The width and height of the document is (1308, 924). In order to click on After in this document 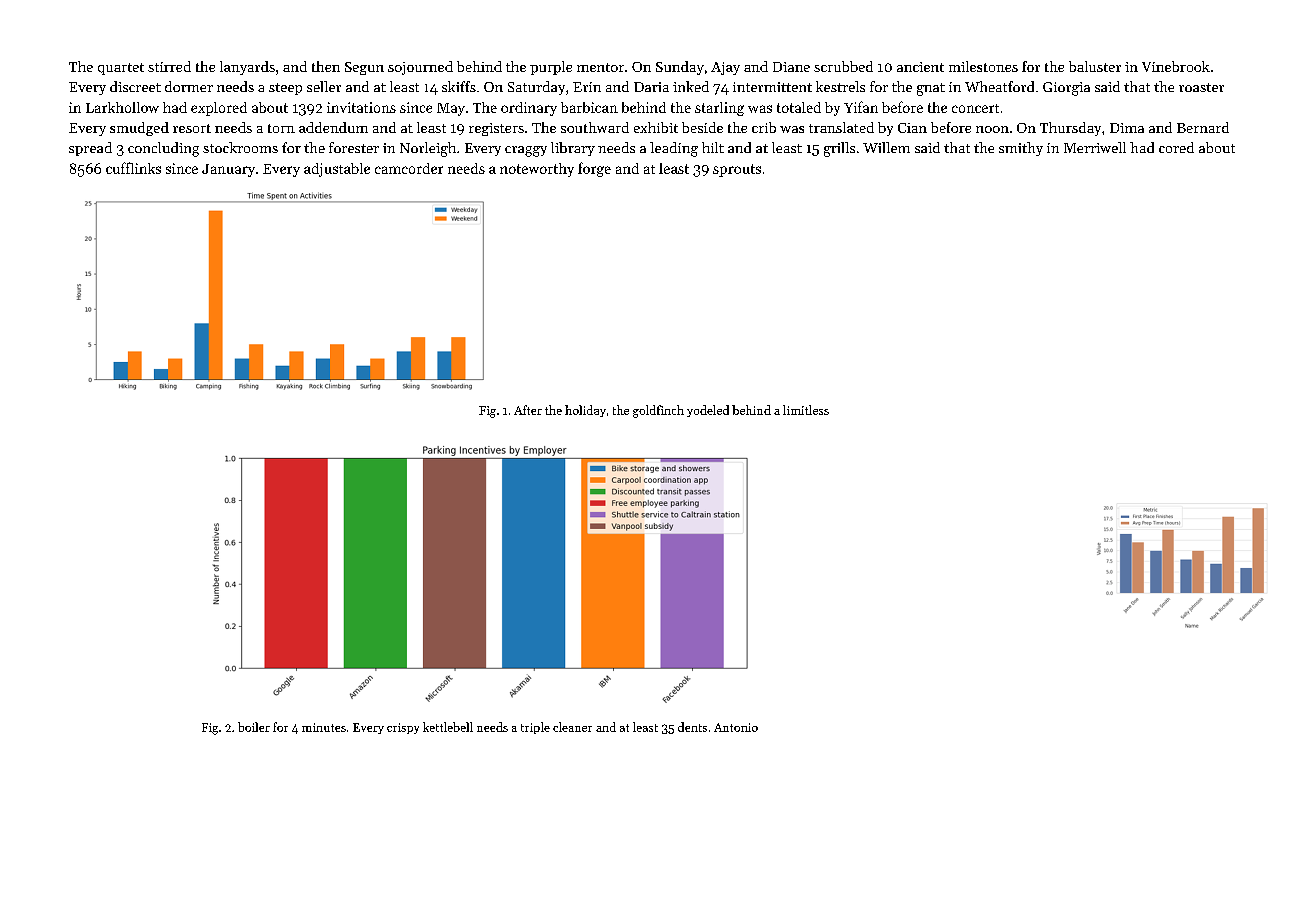, I will do `click(528, 410)`.
